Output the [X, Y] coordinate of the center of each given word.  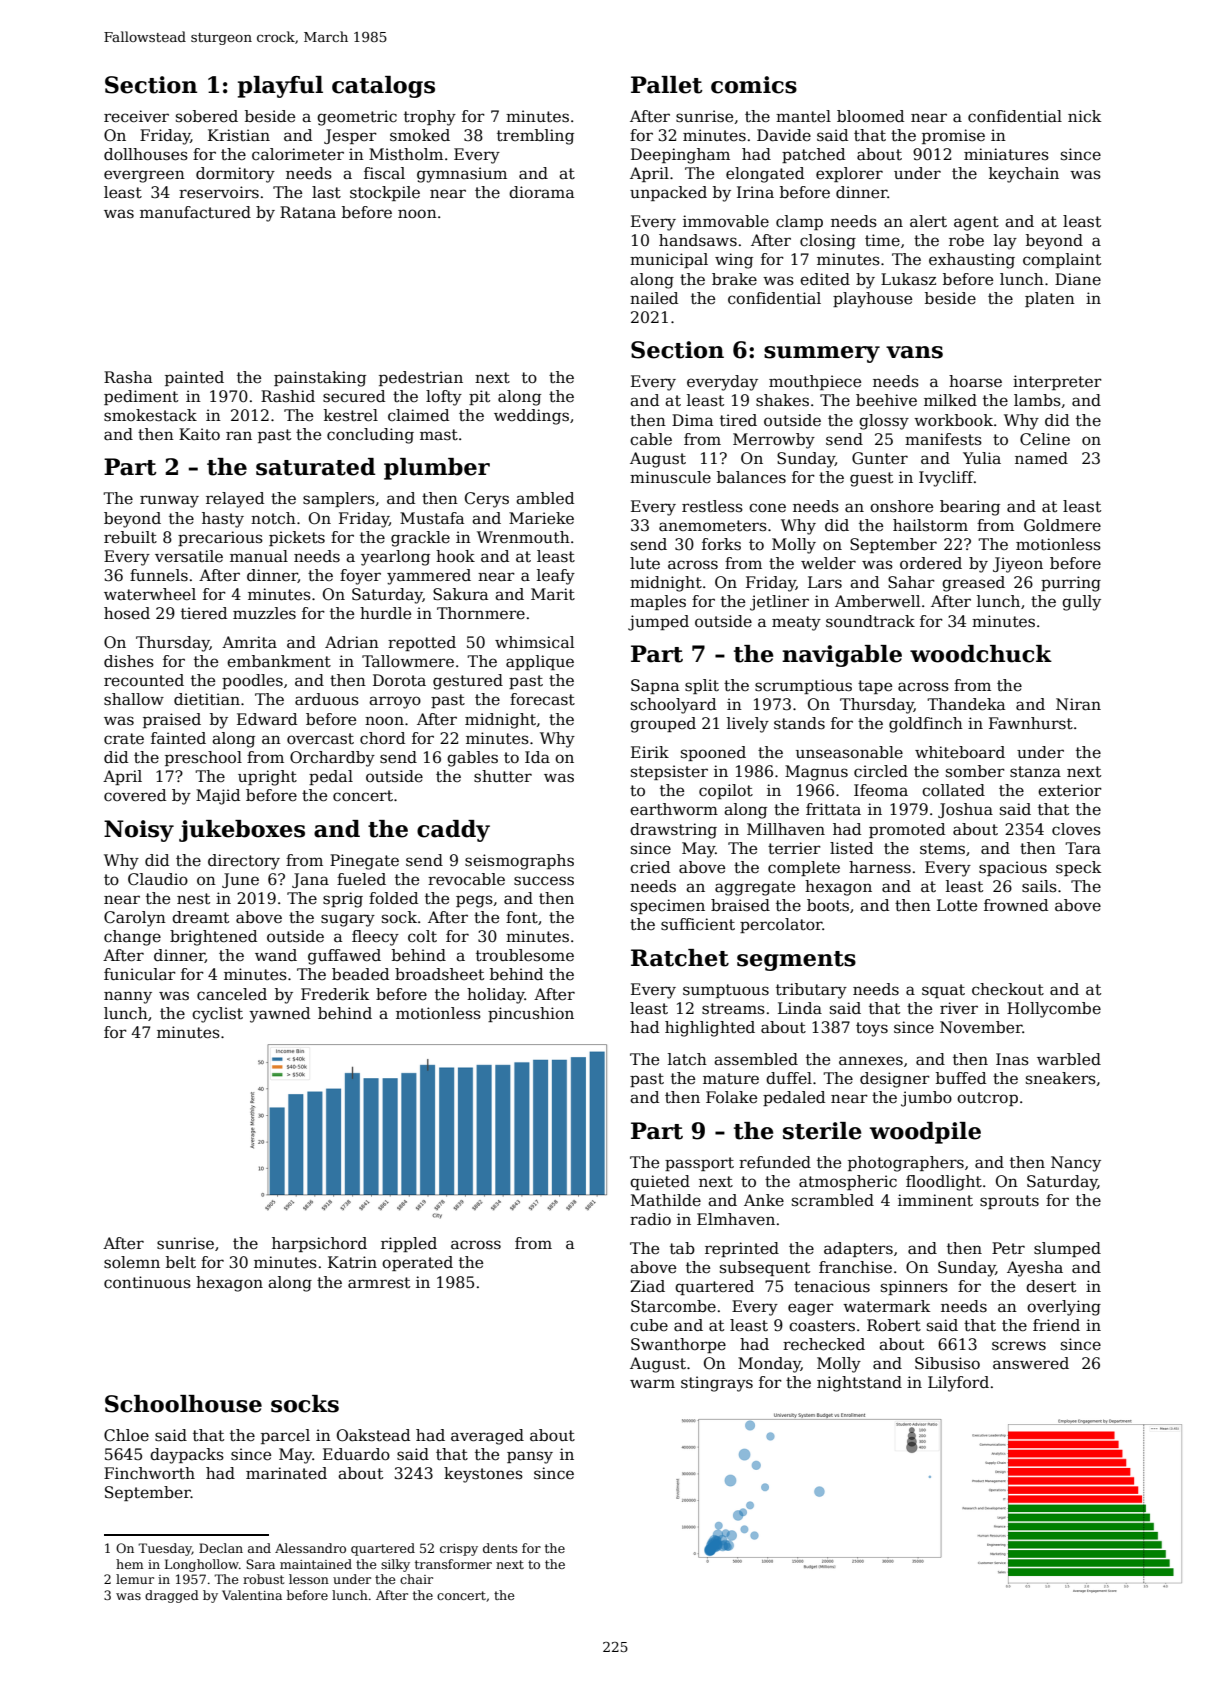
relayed [235, 500]
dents [500, 1548]
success [544, 881]
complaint [1062, 260]
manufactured [195, 212]
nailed [654, 298]
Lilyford [958, 1384]
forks [721, 544]
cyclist [217, 1015]
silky [395, 1565]
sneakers [1061, 1078]
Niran [1078, 704]
